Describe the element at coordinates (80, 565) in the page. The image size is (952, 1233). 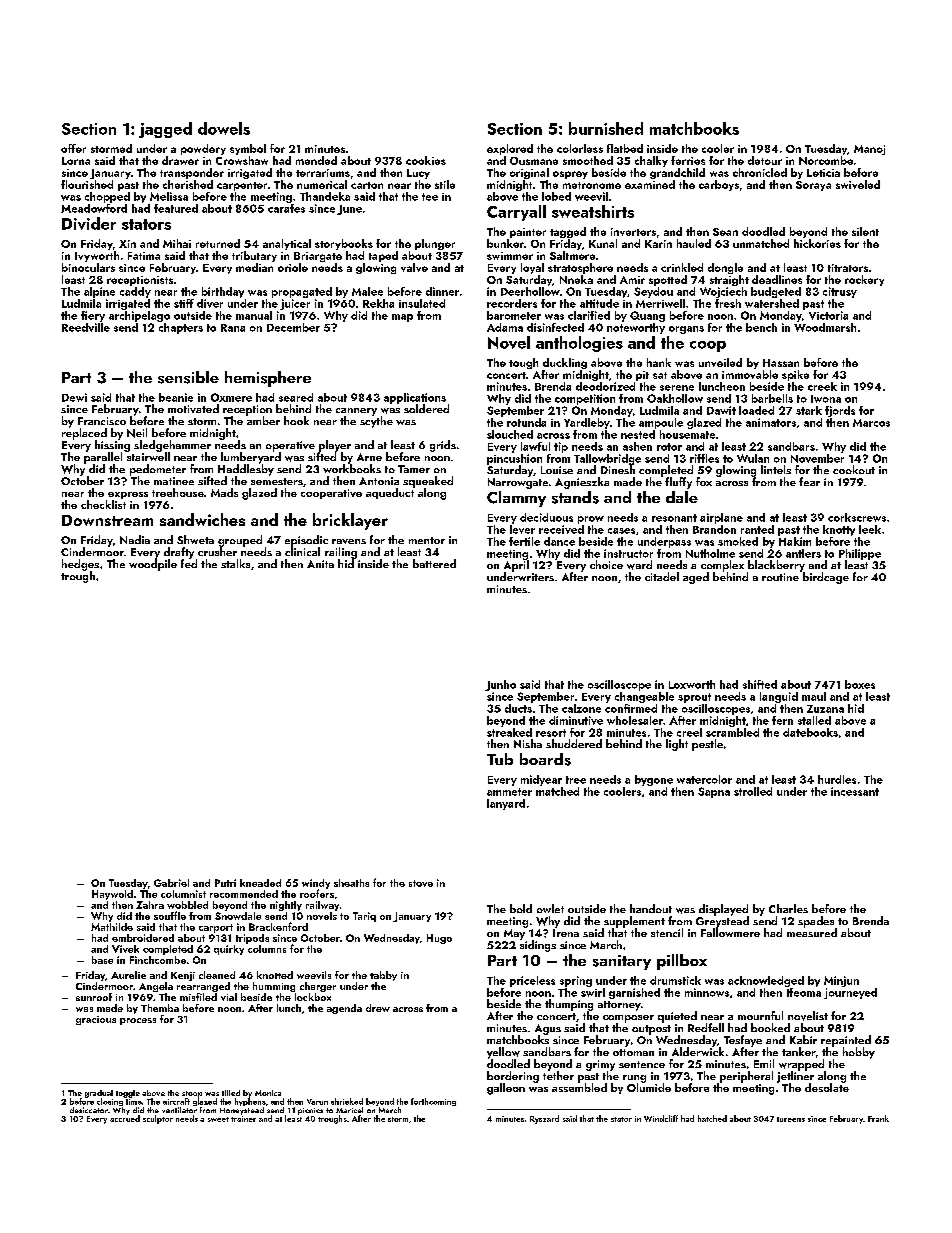
I see `hedges` at that location.
